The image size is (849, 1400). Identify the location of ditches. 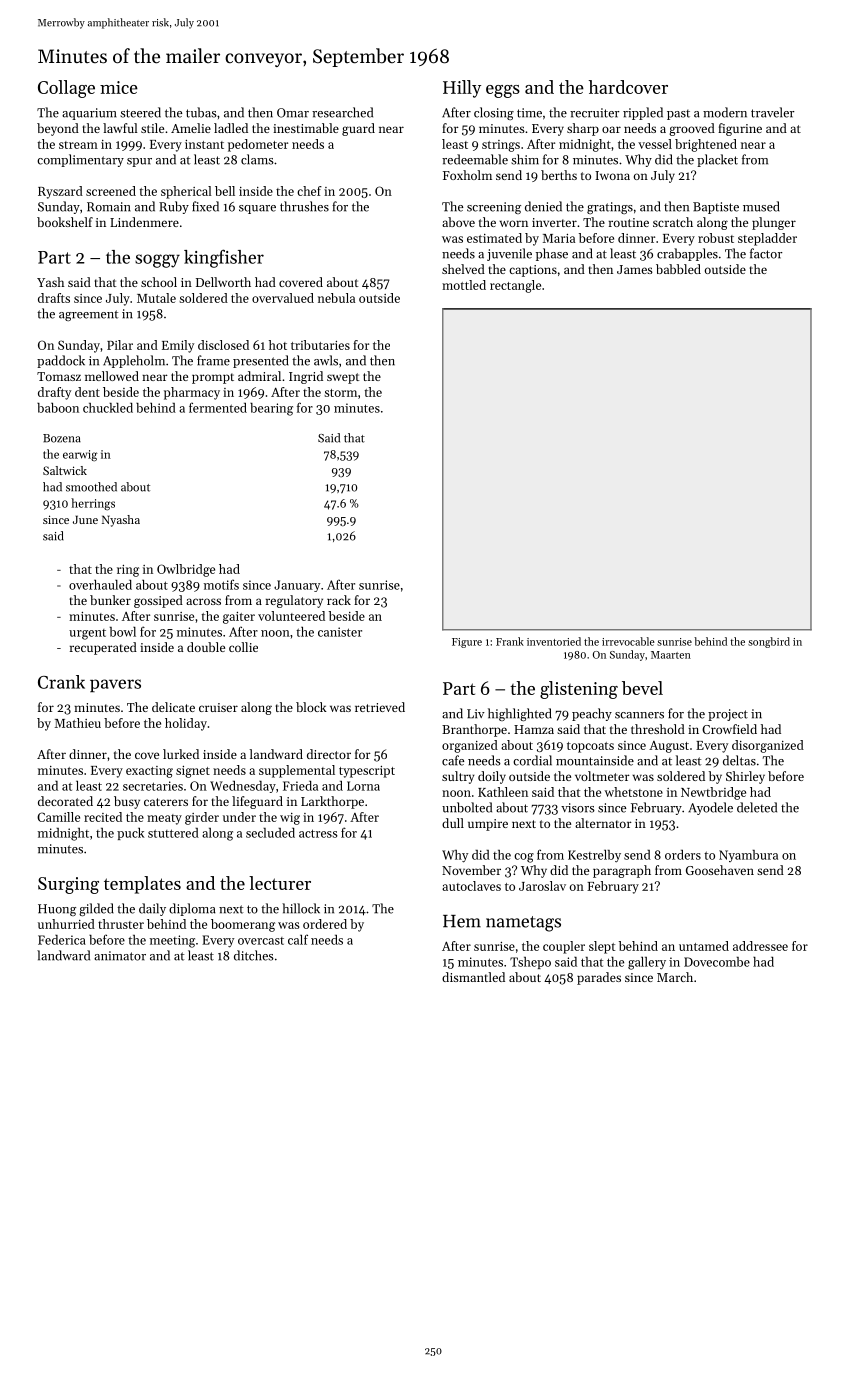
(254, 955).
